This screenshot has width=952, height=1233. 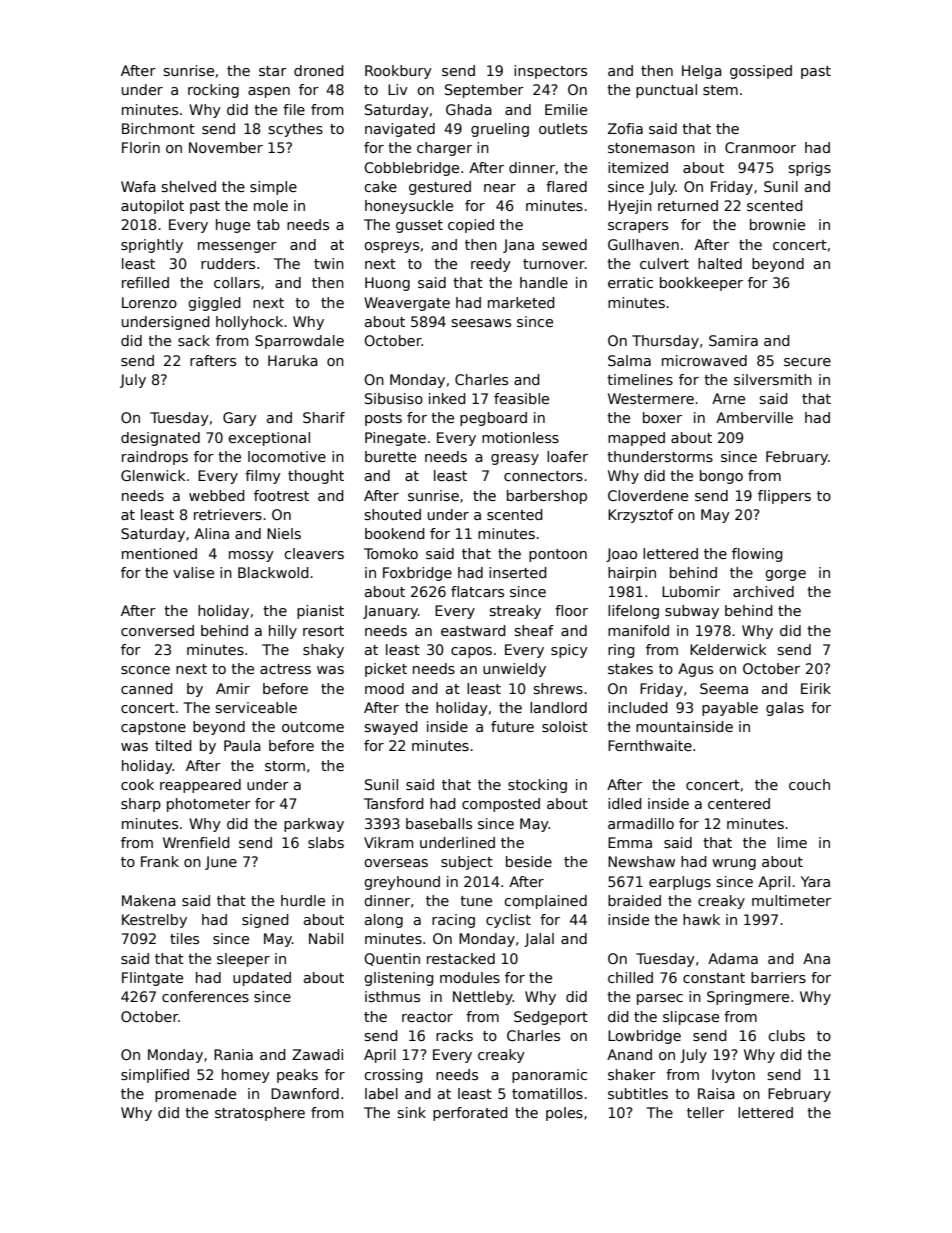 What do you see at coordinates (240, 419) in the screenshot?
I see `Gary` at bounding box center [240, 419].
